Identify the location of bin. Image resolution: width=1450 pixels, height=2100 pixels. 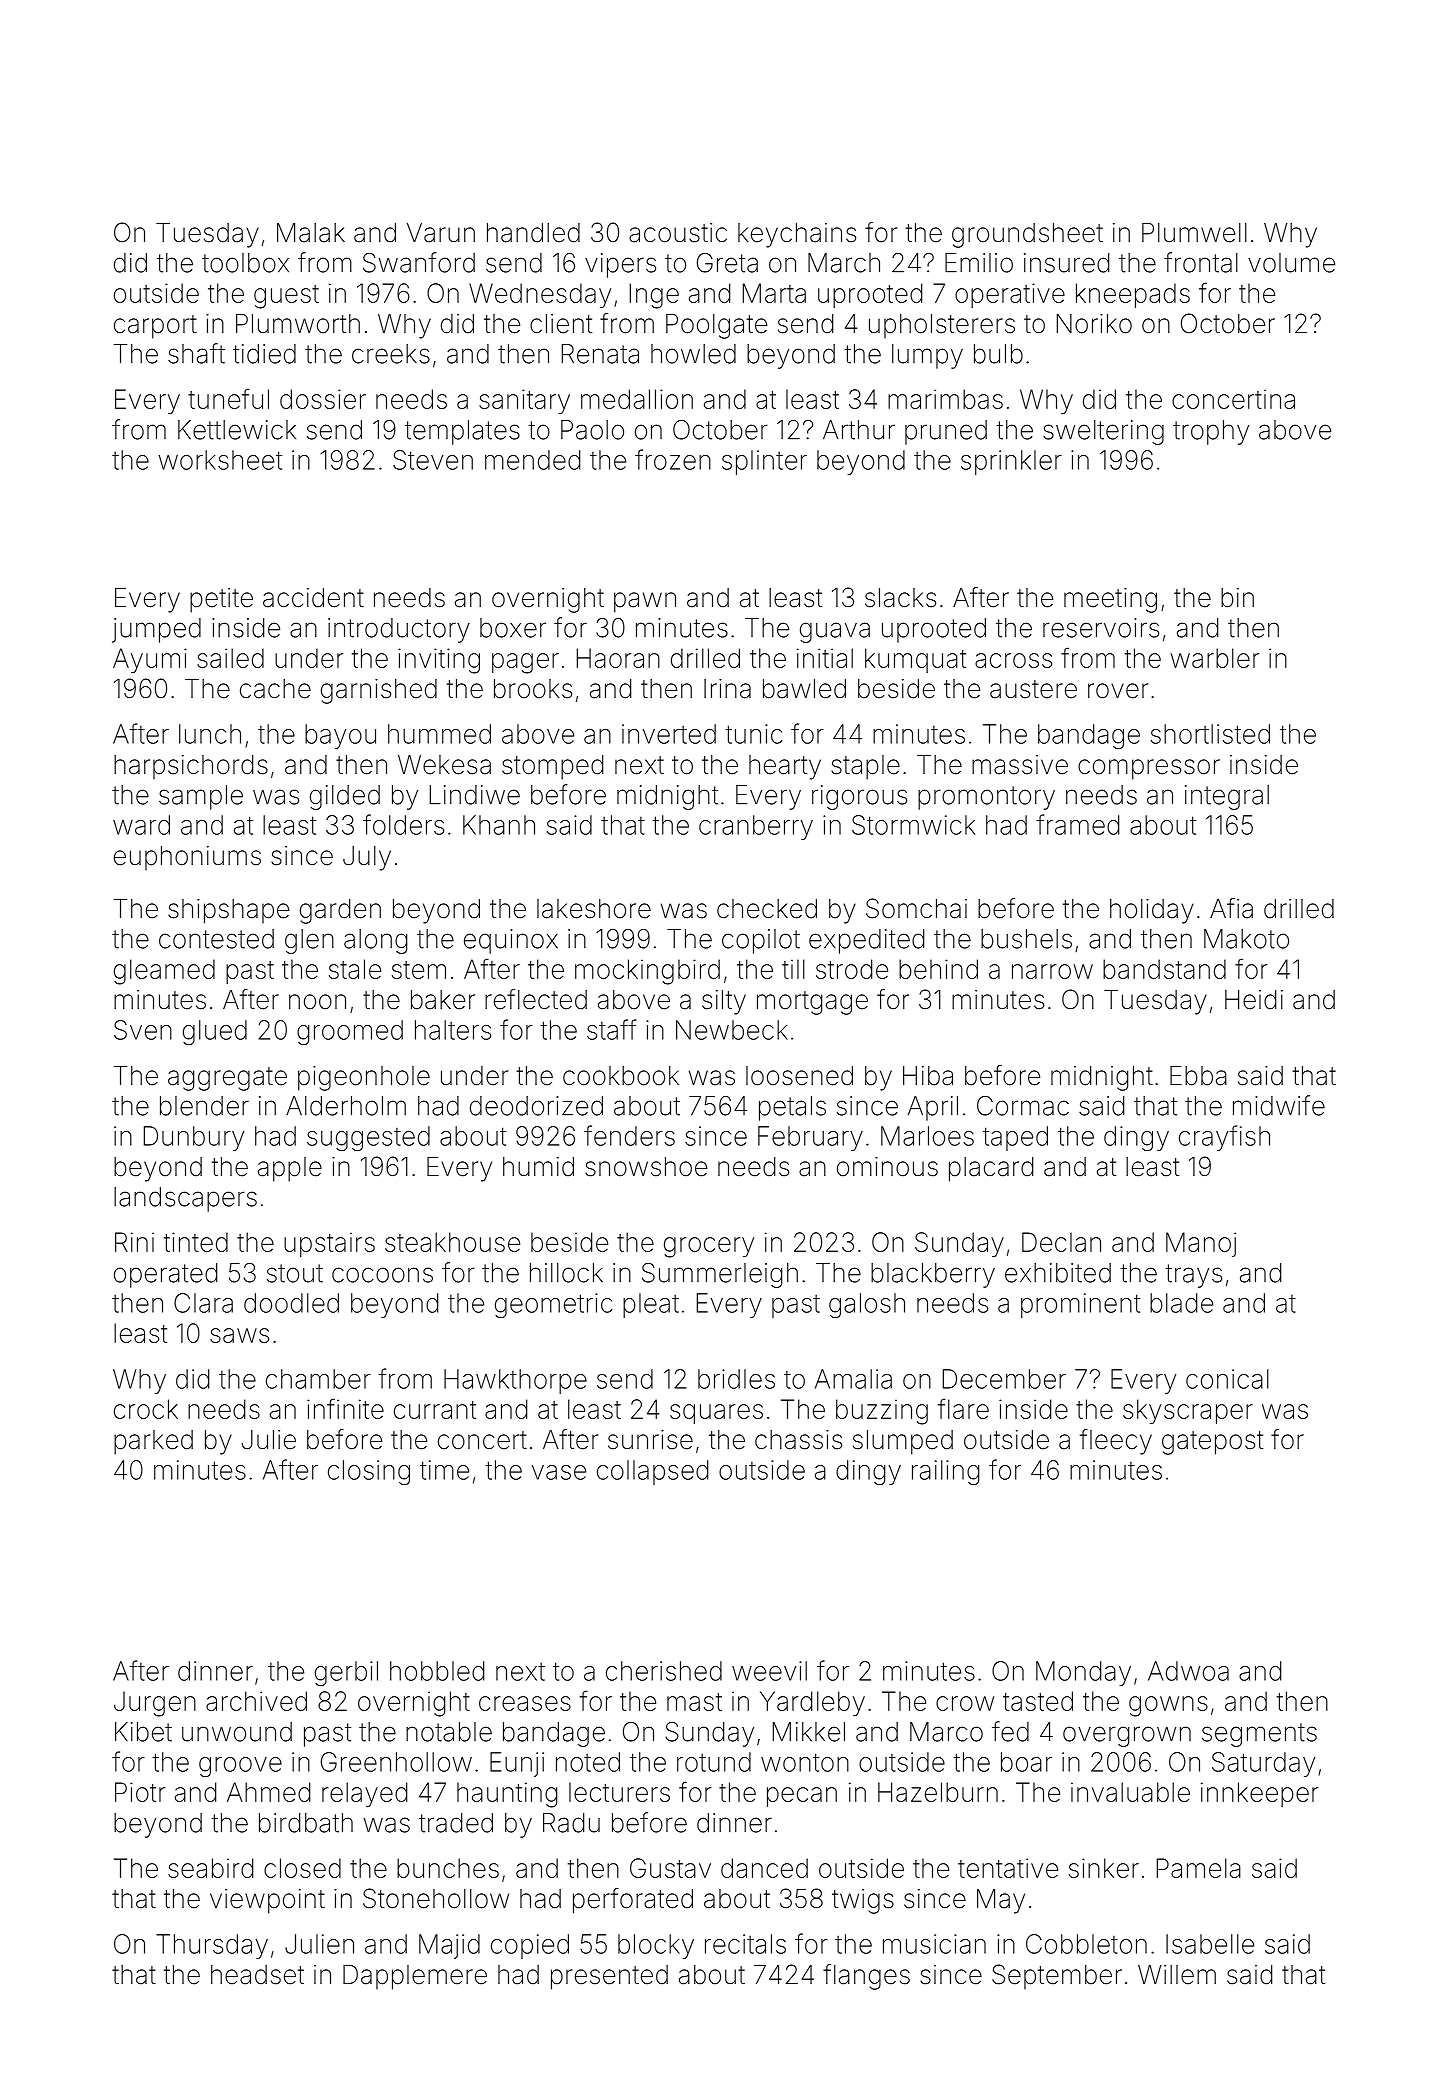
(1237, 598).
